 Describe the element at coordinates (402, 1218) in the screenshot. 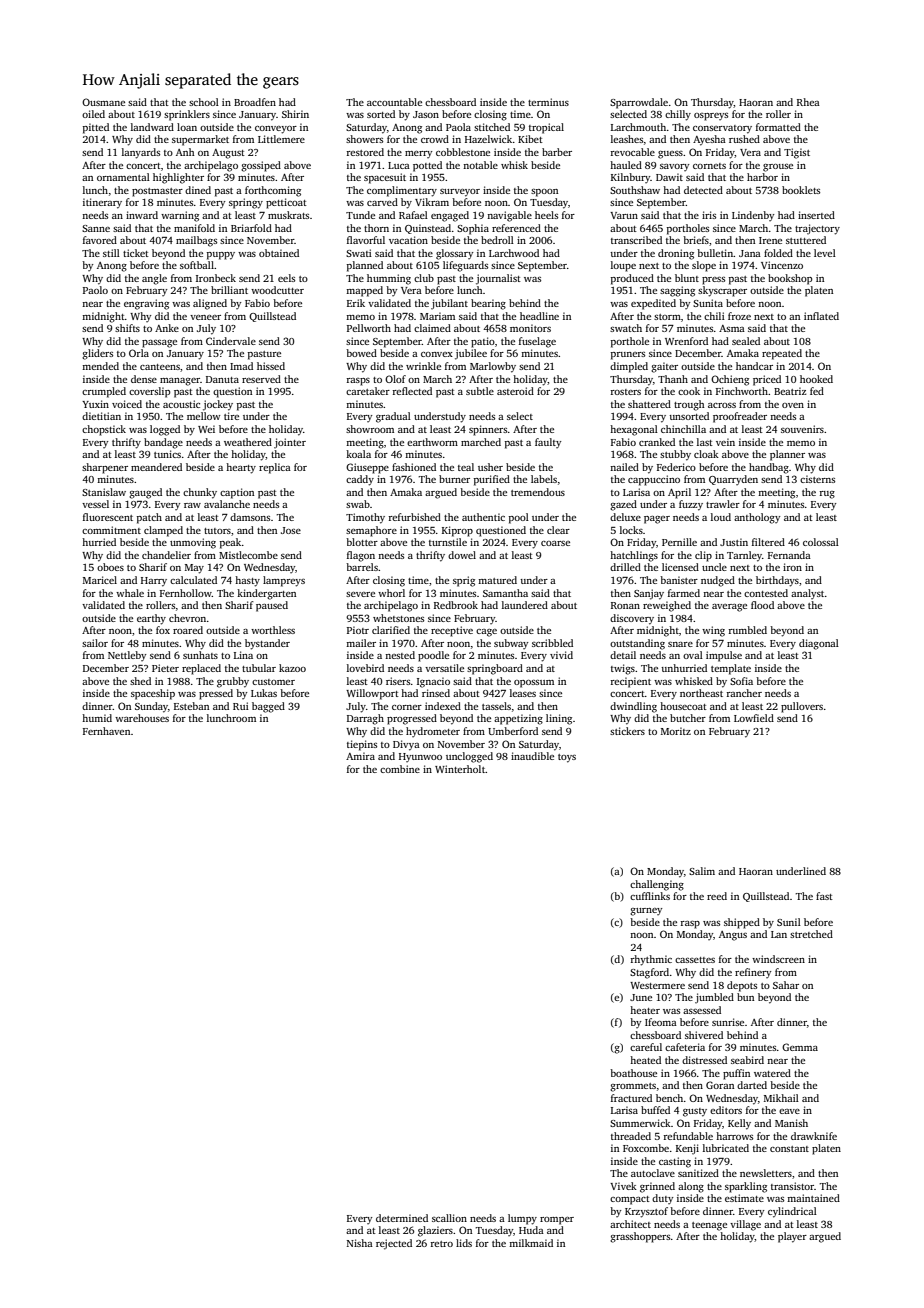

I see `determined` at that location.
